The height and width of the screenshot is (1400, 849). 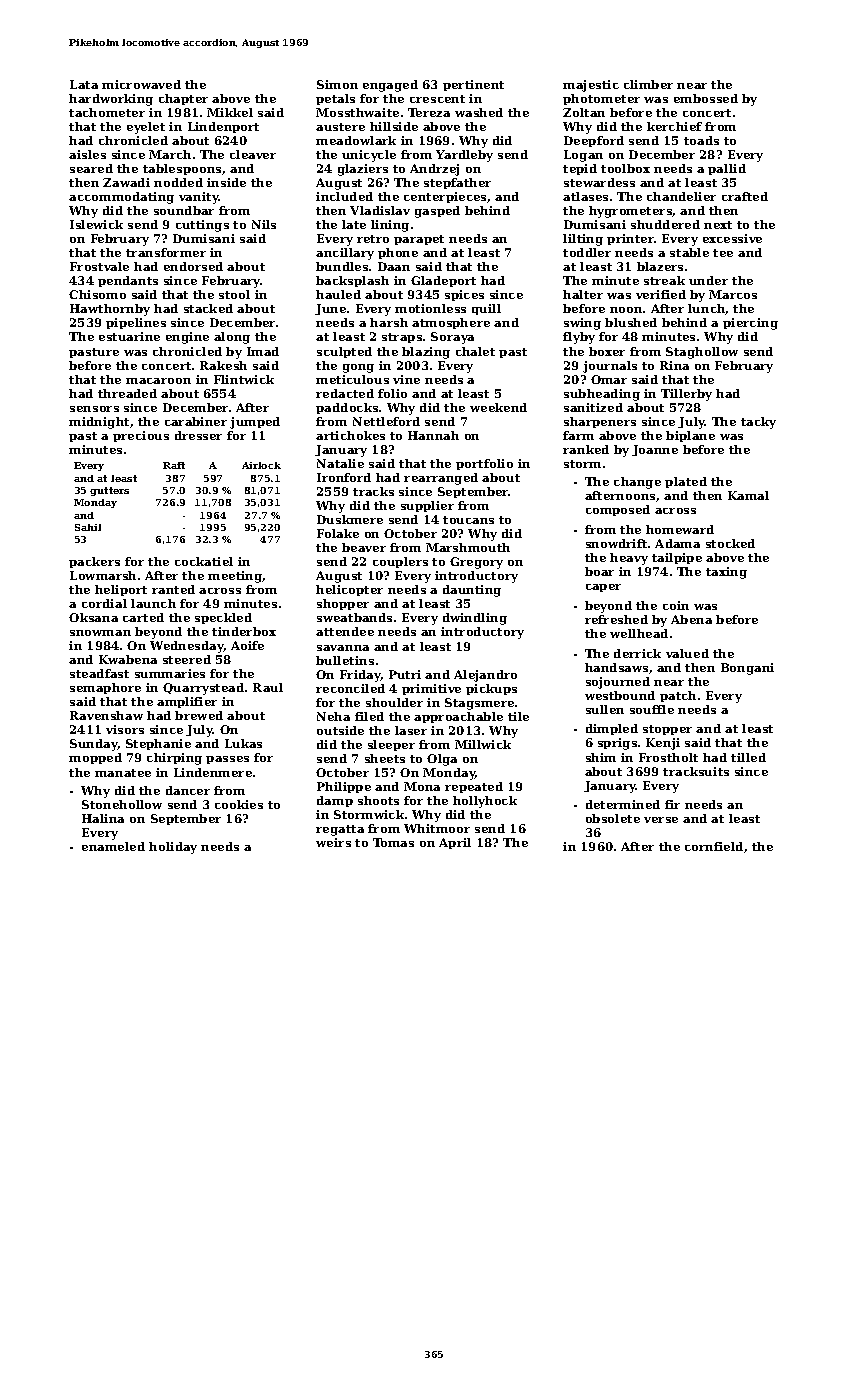 What do you see at coordinates (602, 395) in the screenshot?
I see `subheading` at bounding box center [602, 395].
